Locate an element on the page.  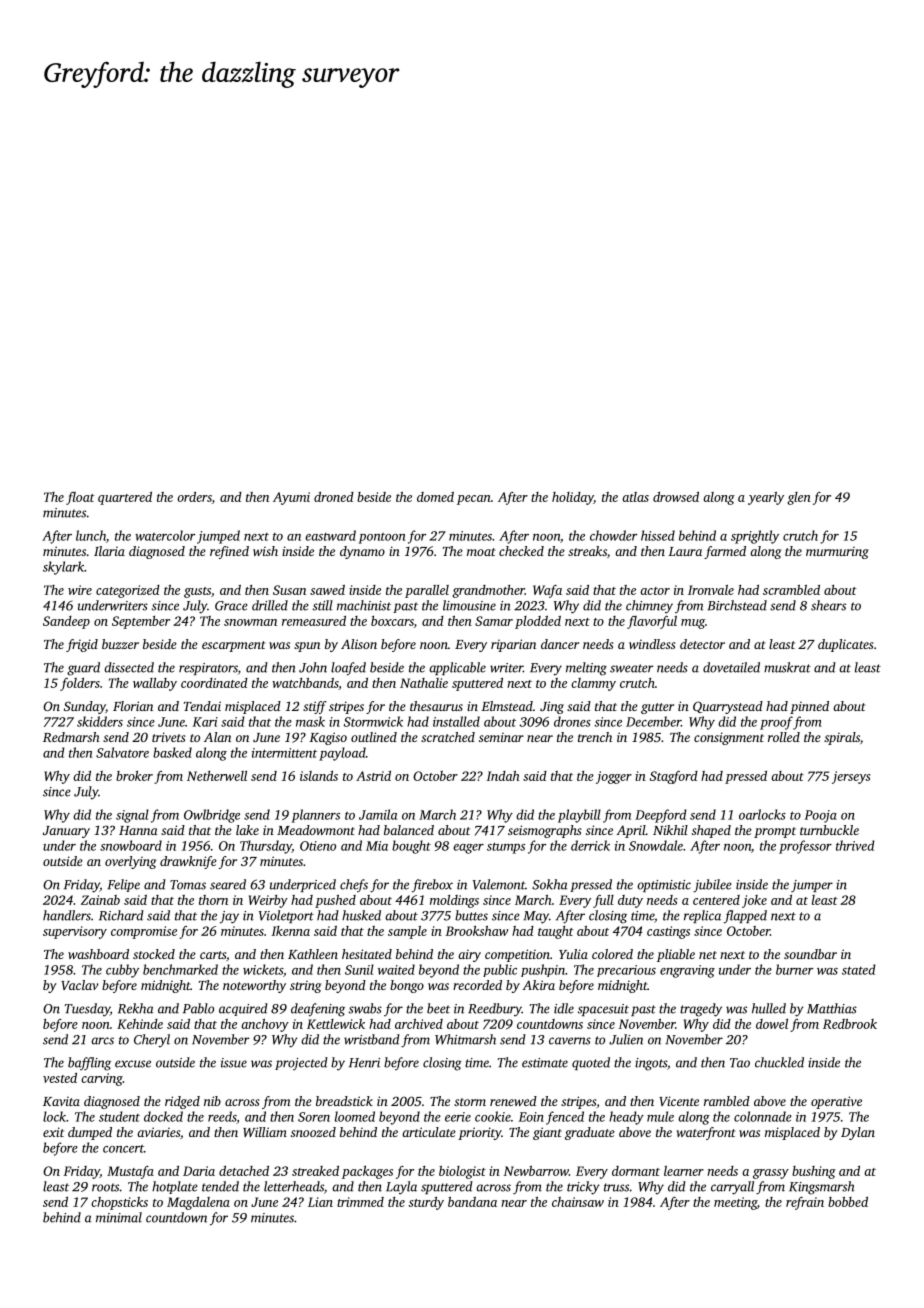
frigid is located at coordinates (82, 645).
